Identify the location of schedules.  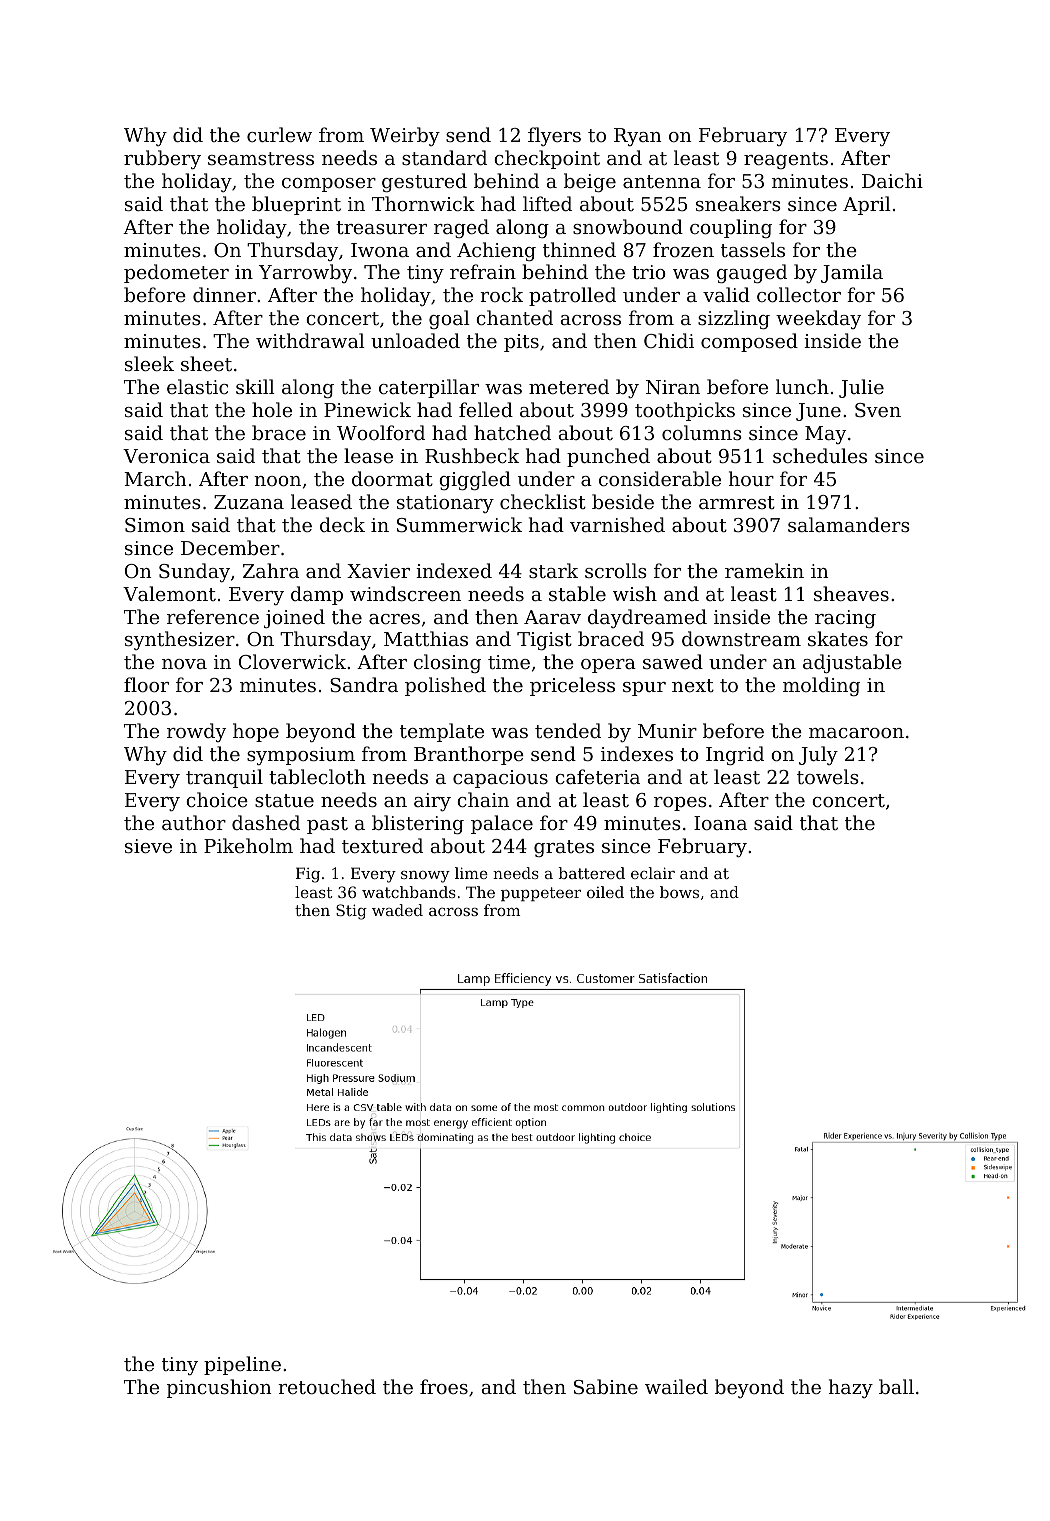
(820, 455).
